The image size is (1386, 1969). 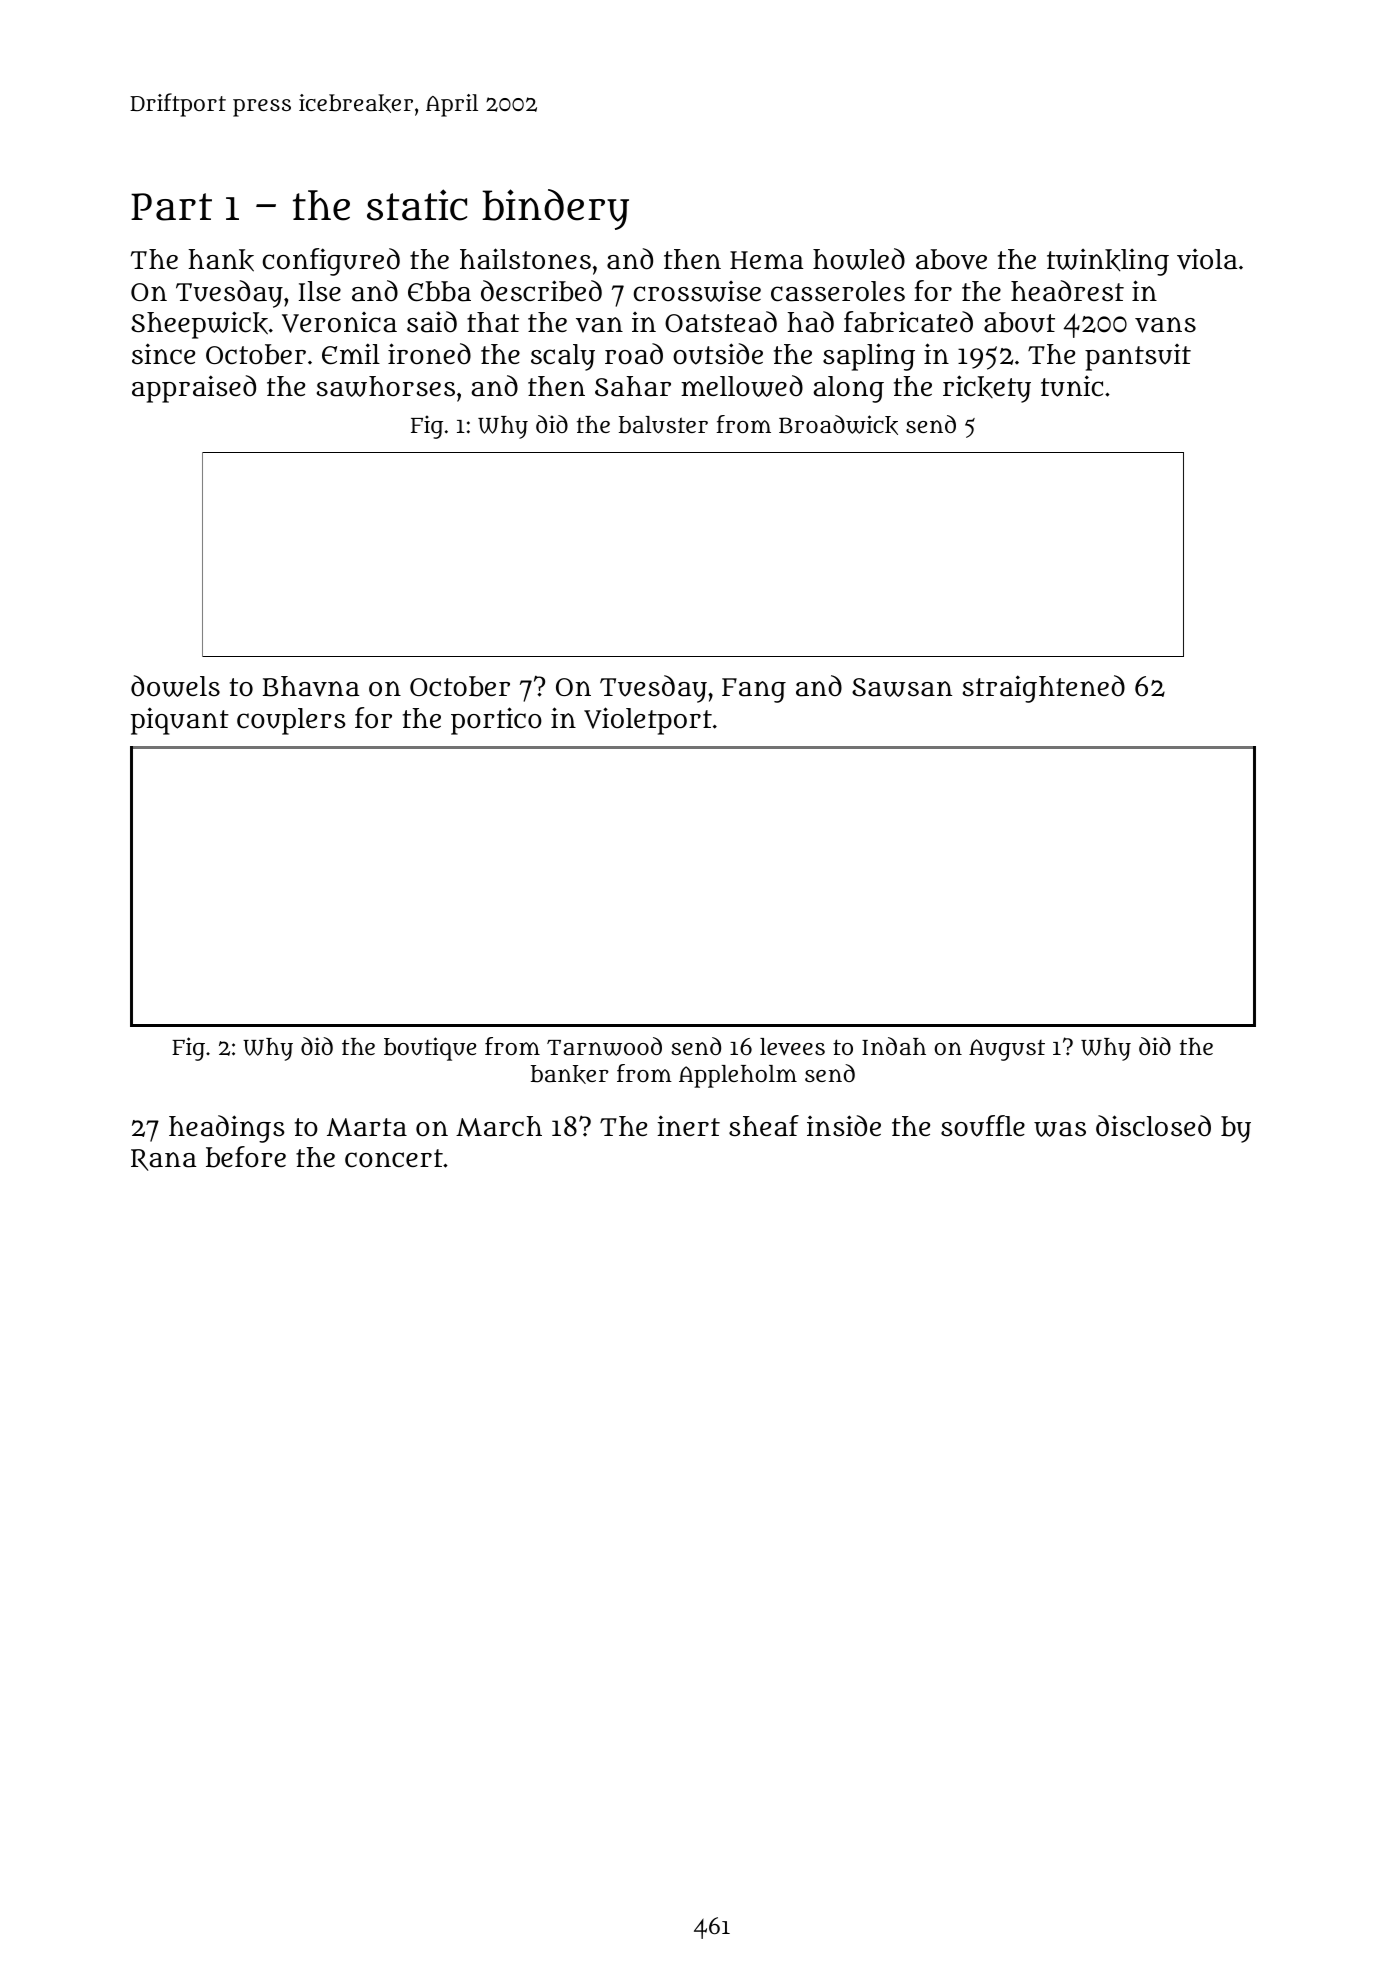 What do you see at coordinates (291, 721) in the screenshot?
I see `couplers` at bounding box center [291, 721].
